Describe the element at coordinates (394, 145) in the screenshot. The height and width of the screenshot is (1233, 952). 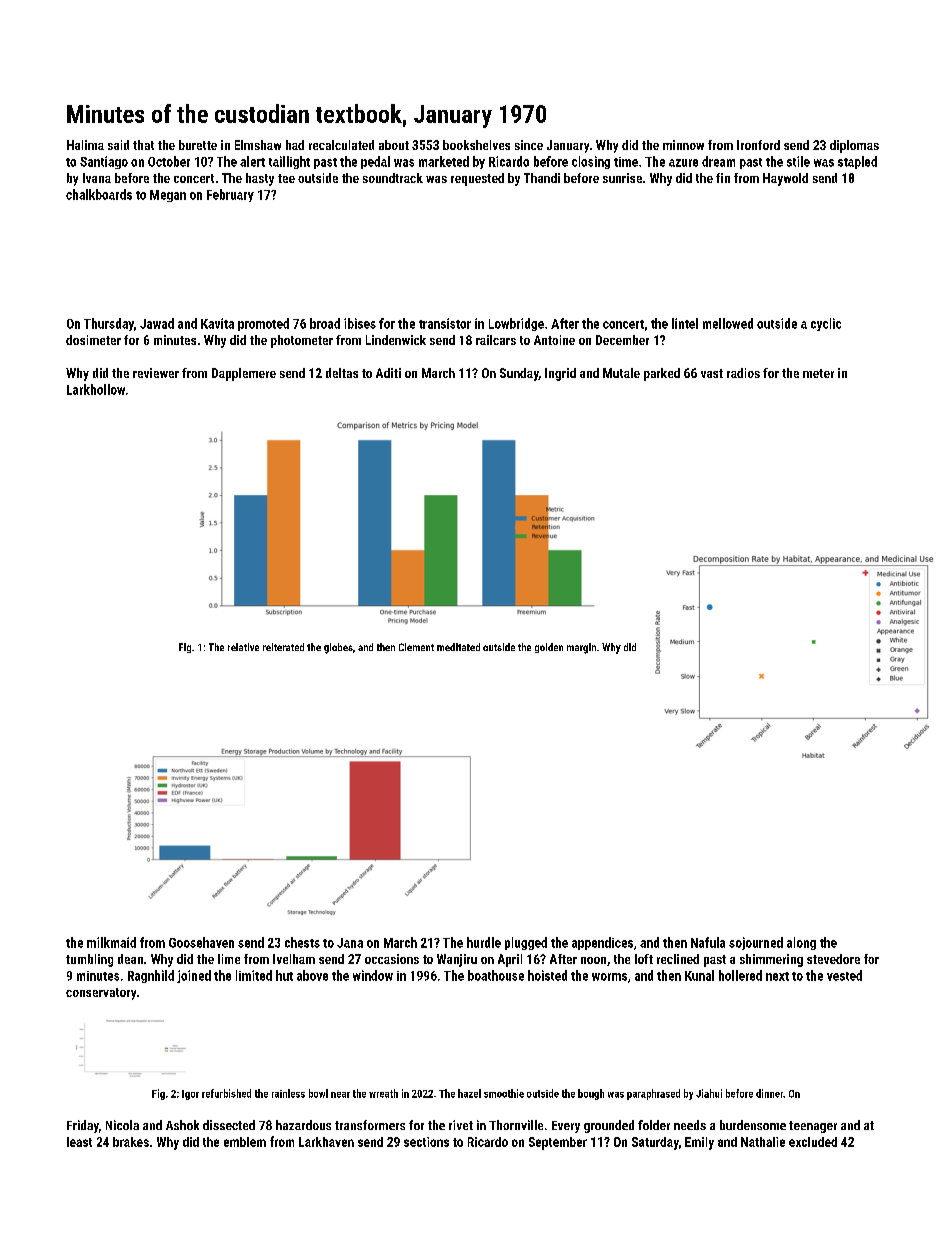
I see `about` at that location.
